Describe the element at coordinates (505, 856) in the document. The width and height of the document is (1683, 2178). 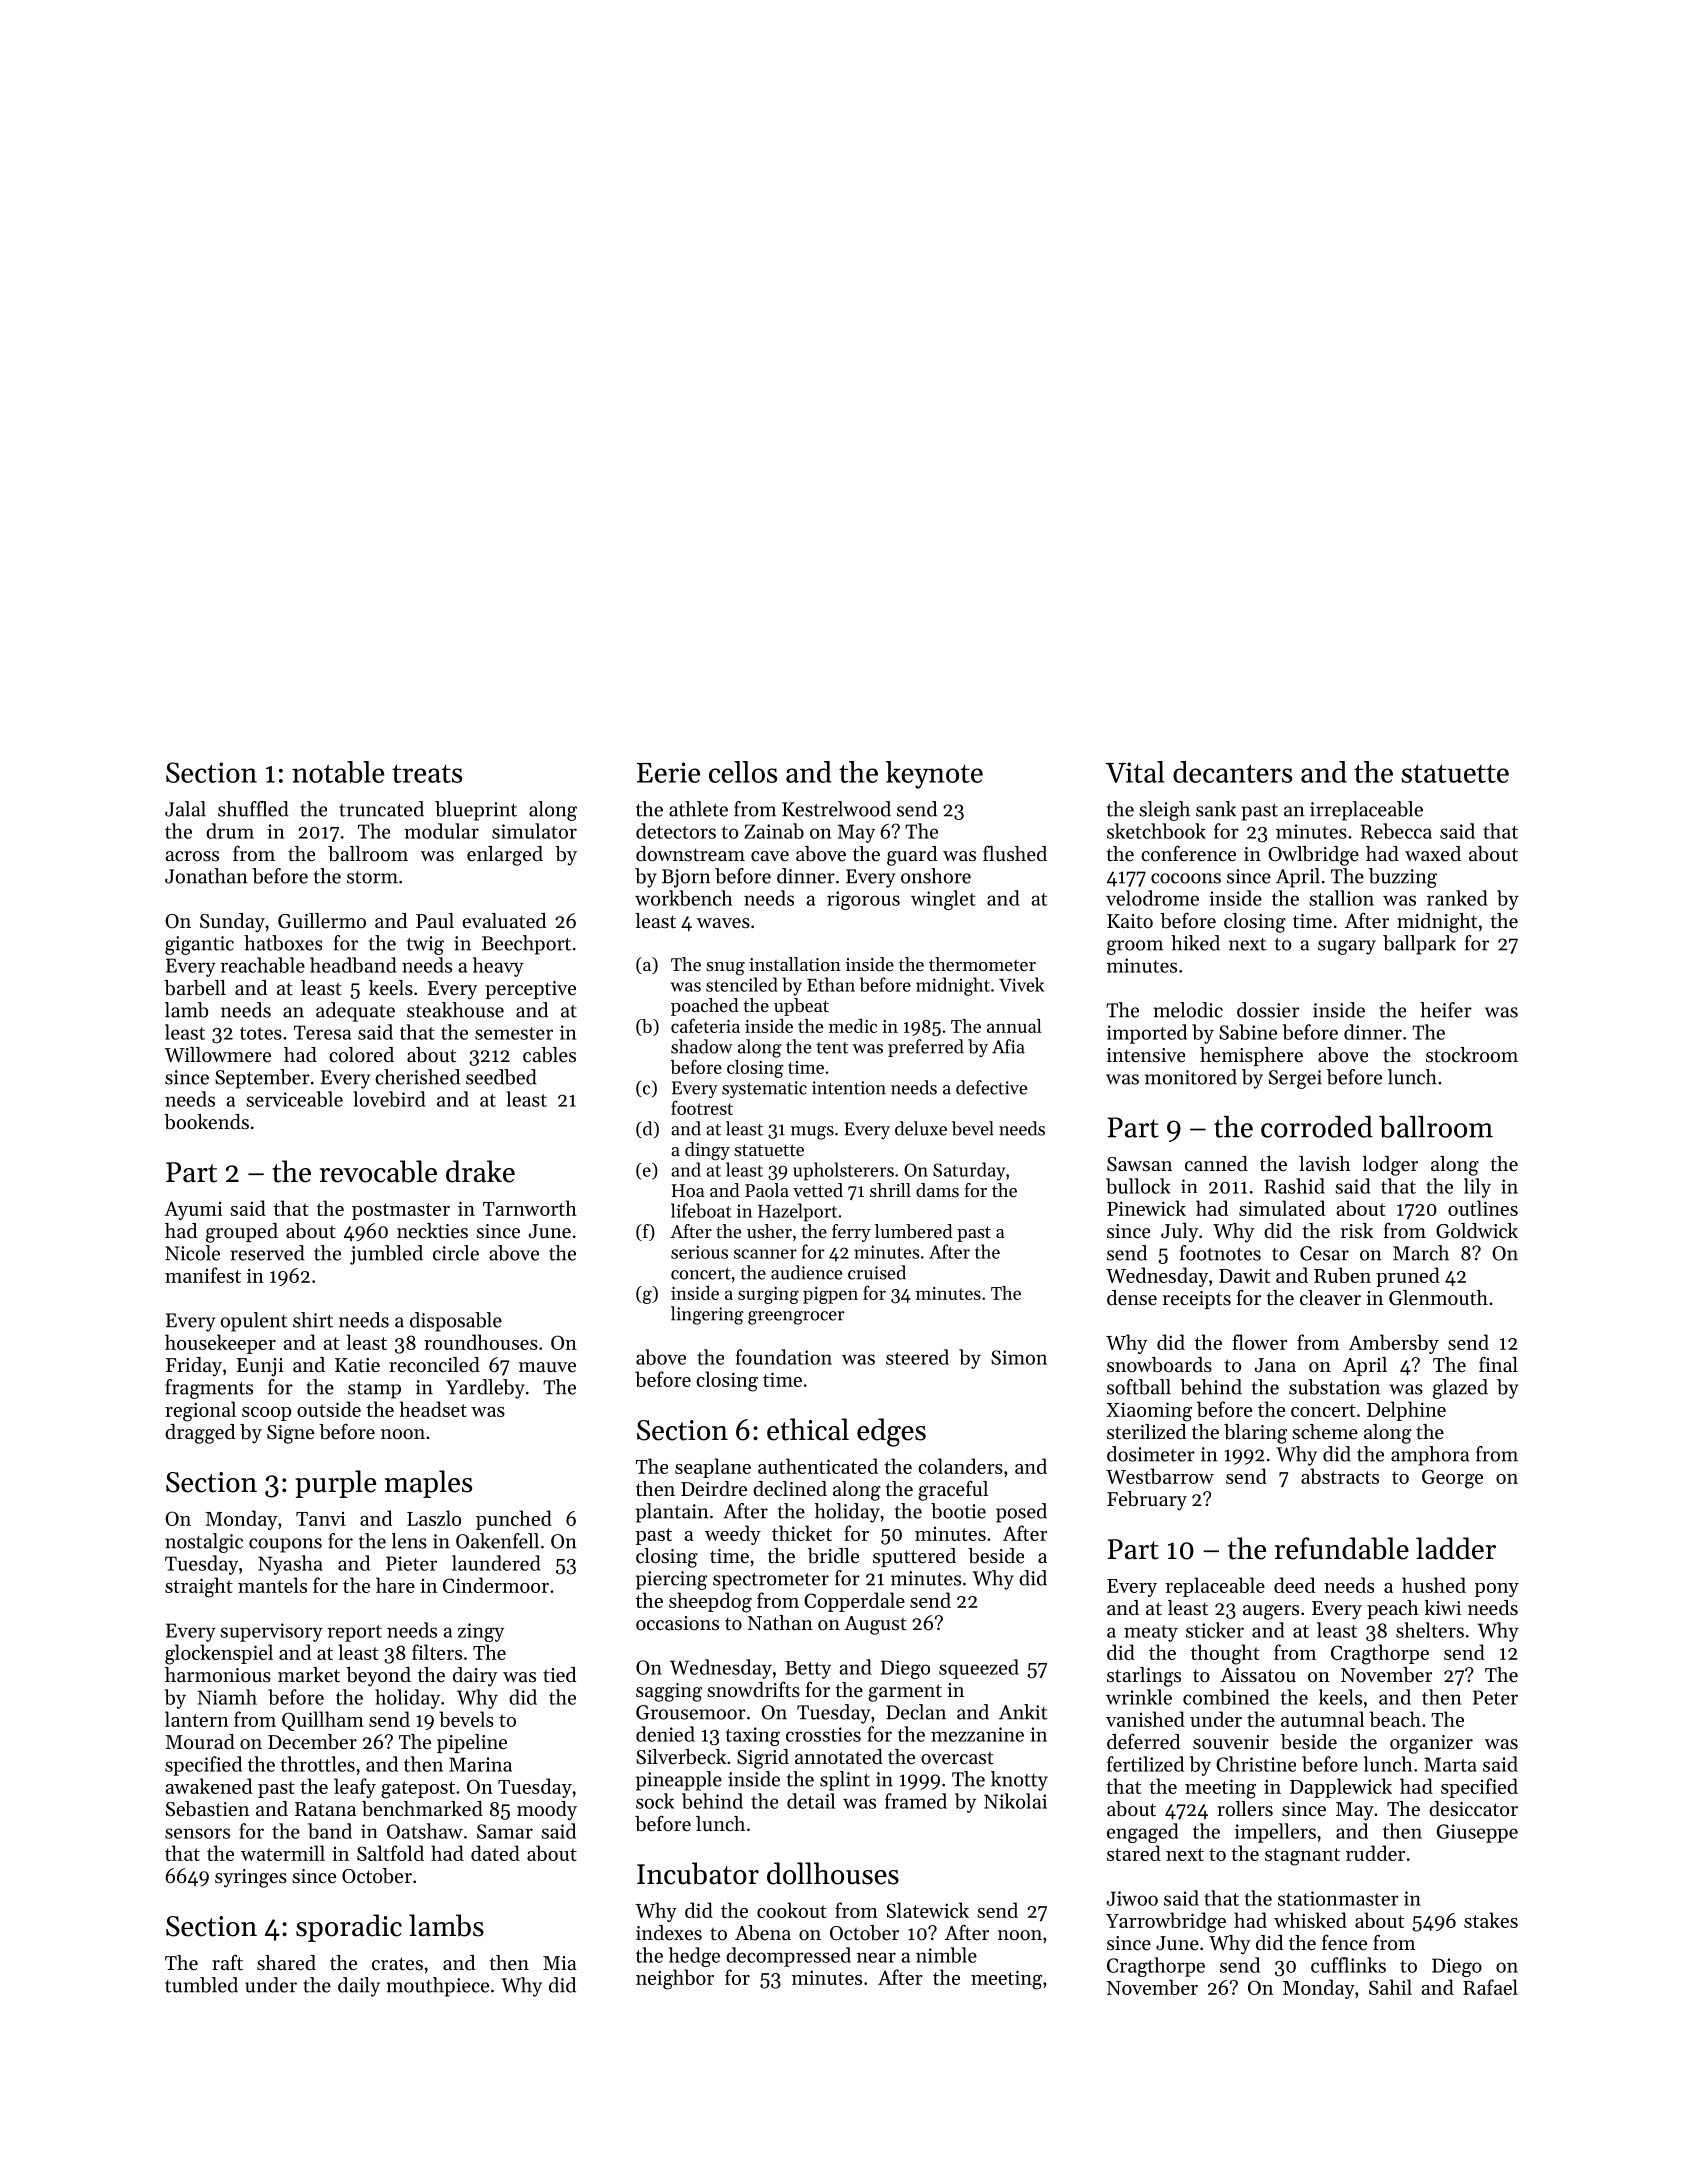
I see `enlarged` at that location.
